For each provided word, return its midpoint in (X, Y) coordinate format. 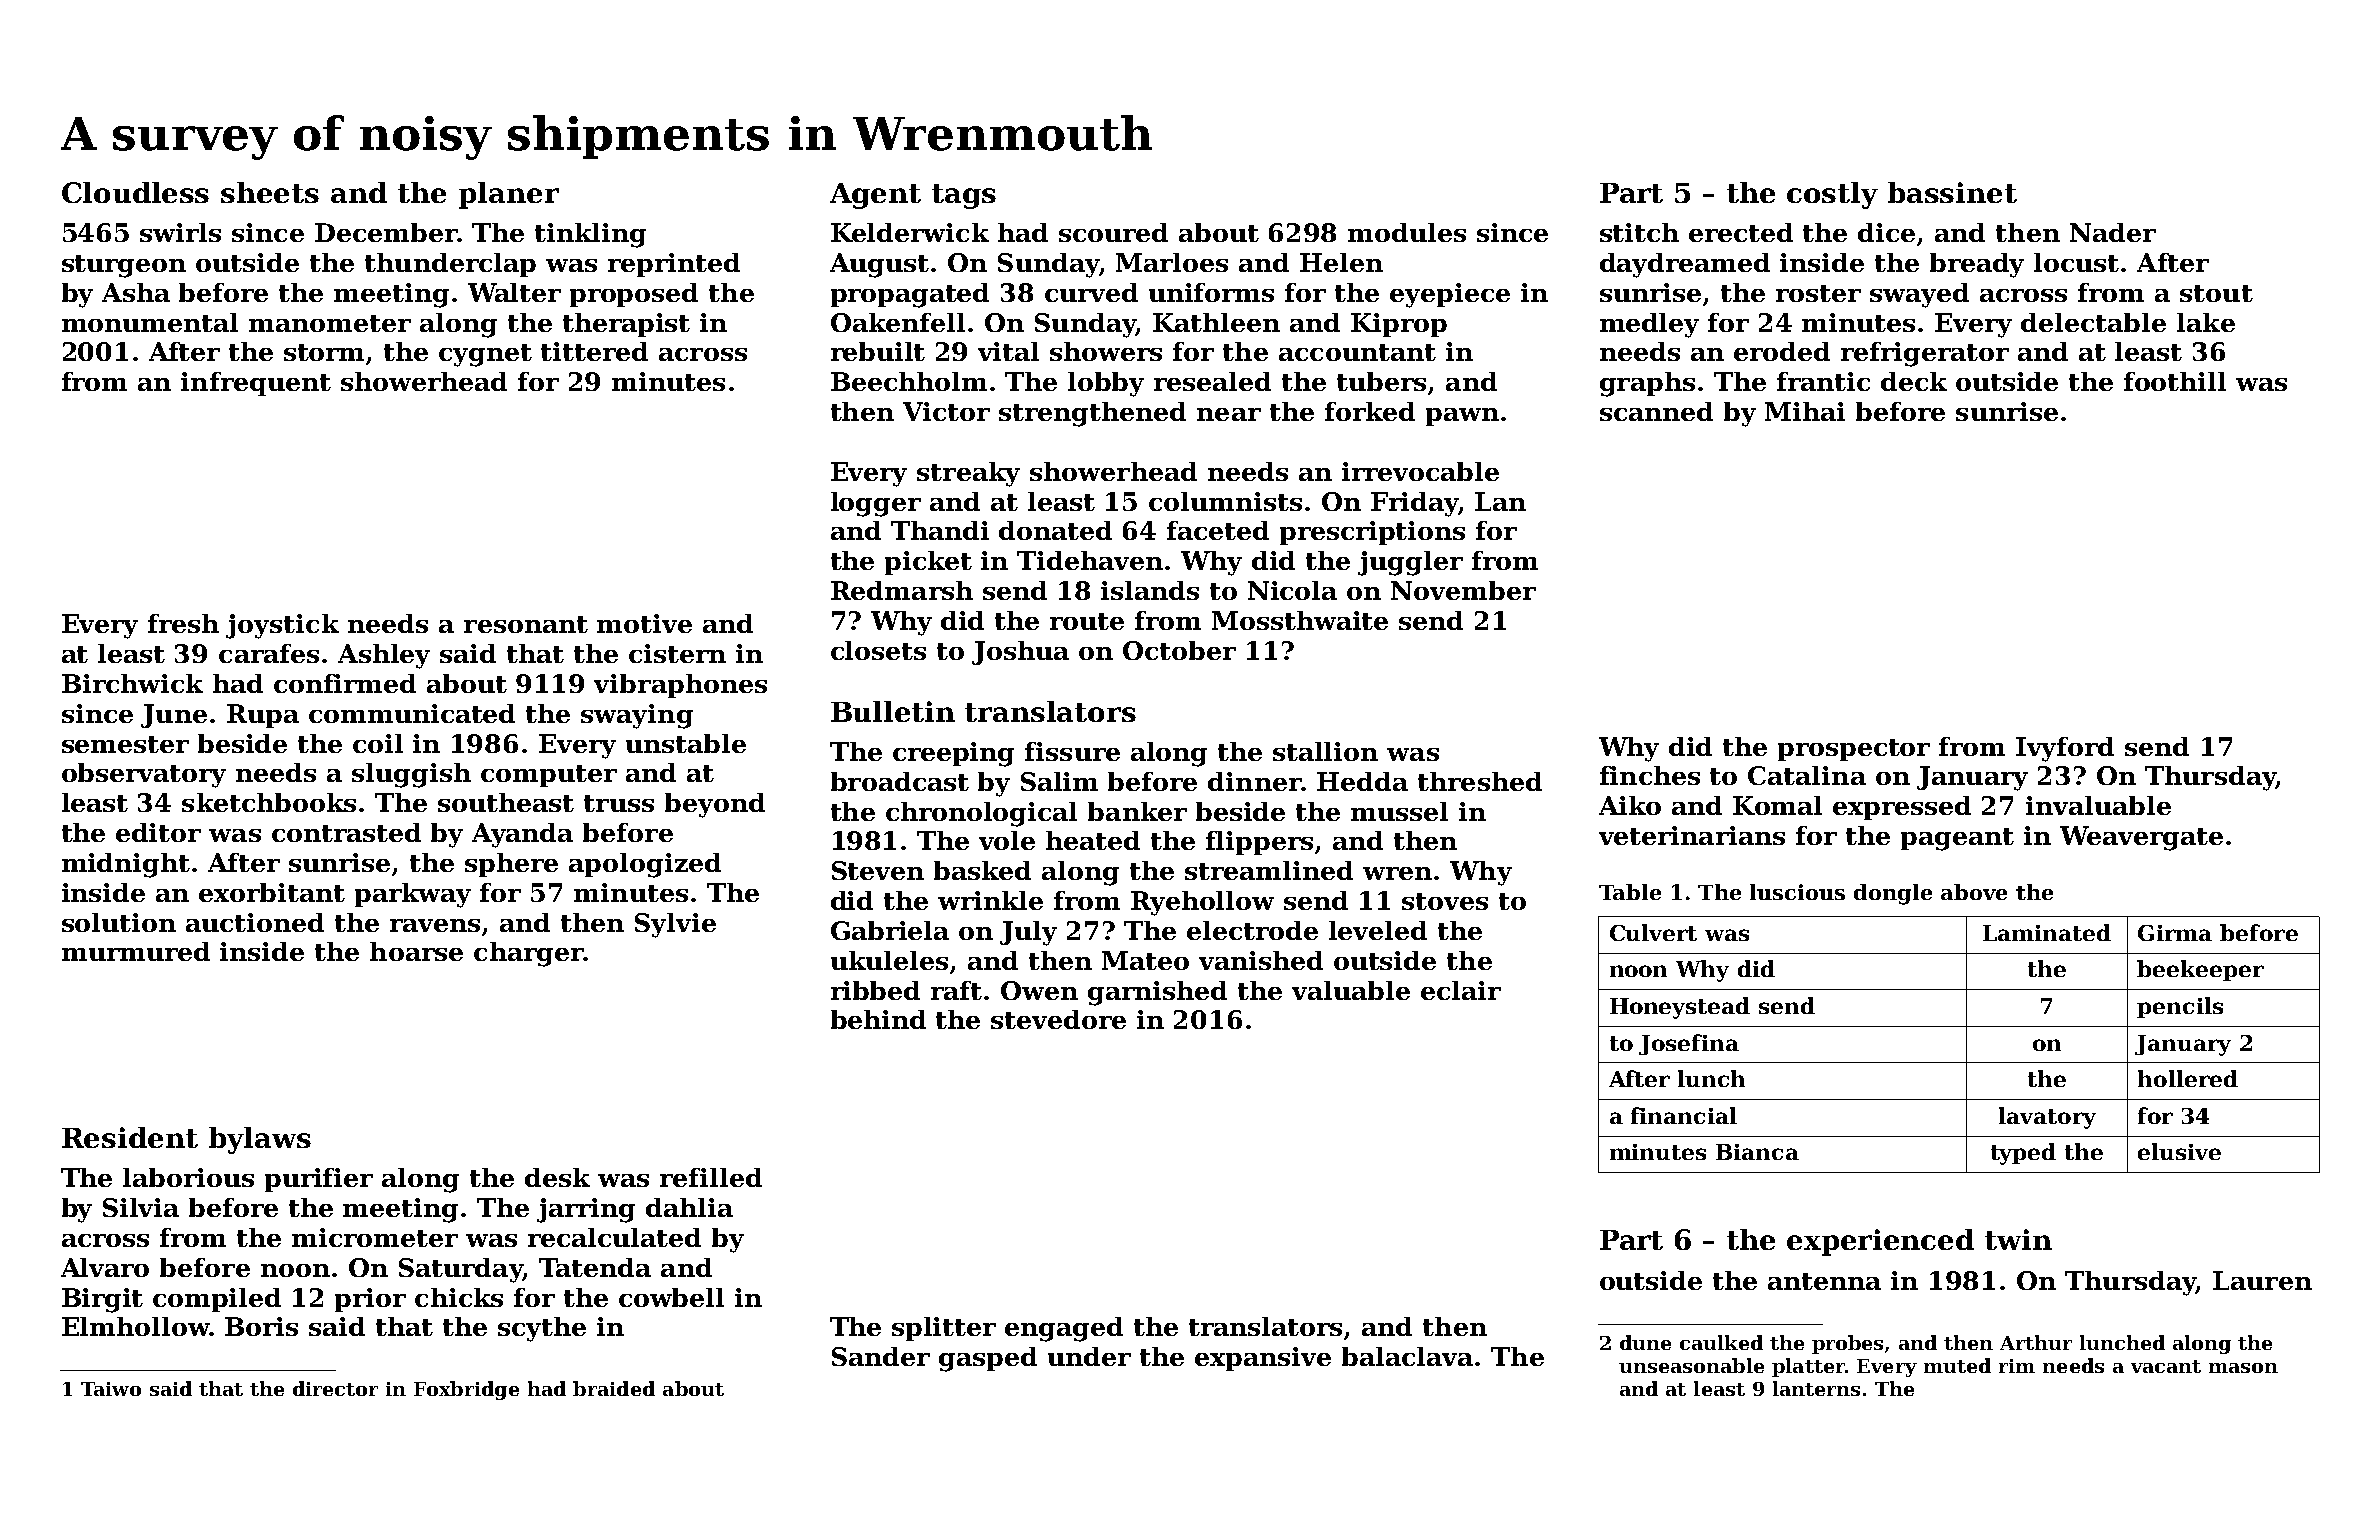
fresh (183, 623)
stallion (1325, 751)
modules (1407, 232)
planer (509, 195)
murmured (136, 951)
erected (1741, 232)
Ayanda (522, 835)
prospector (1854, 750)
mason (2243, 1368)
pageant (1957, 839)
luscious (1797, 892)
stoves (1445, 901)
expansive (1263, 1359)
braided (614, 1388)
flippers (1259, 843)
